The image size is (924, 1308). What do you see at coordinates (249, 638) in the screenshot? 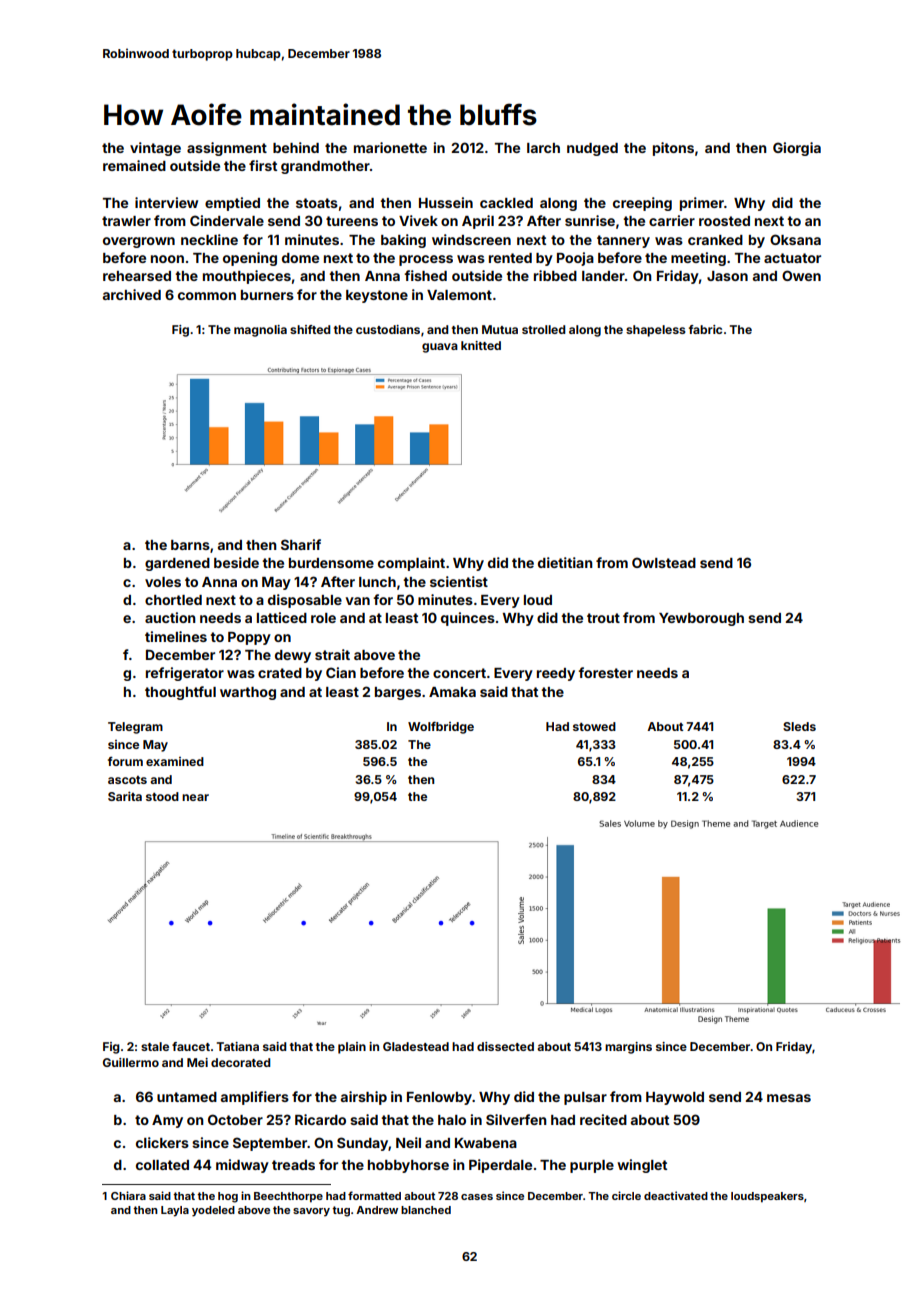
I see `Poppy` at bounding box center [249, 638].
